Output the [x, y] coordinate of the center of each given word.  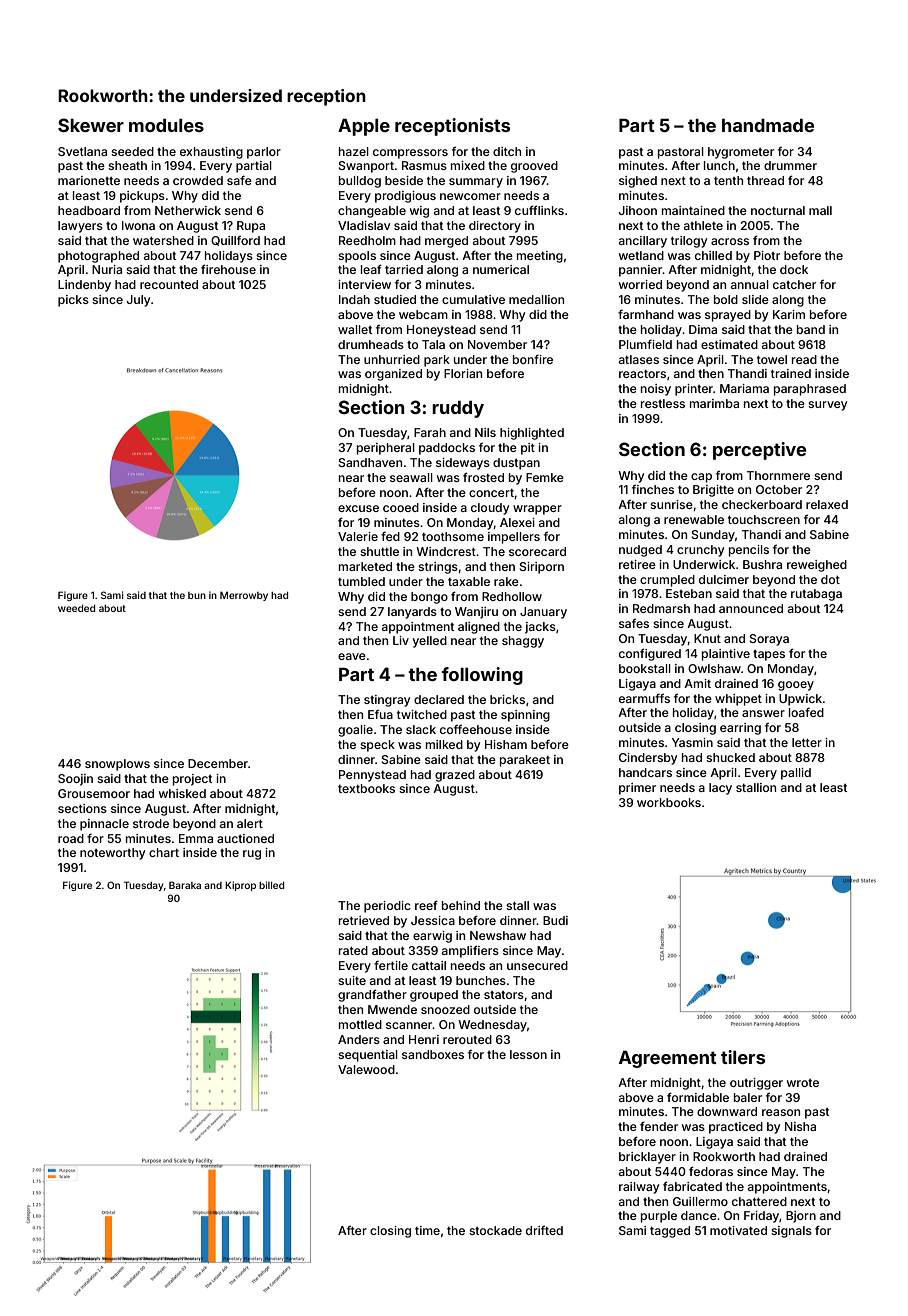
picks [73, 301]
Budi [555, 920]
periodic [387, 907]
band [811, 329]
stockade [495, 1230]
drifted [544, 1230]
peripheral [386, 449]
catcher [794, 284]
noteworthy [112, 854]
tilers [743, 1057]
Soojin [75, 780]
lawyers [80, 227]
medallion [536, 299]
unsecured [537, 965]
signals [791, 1232]
